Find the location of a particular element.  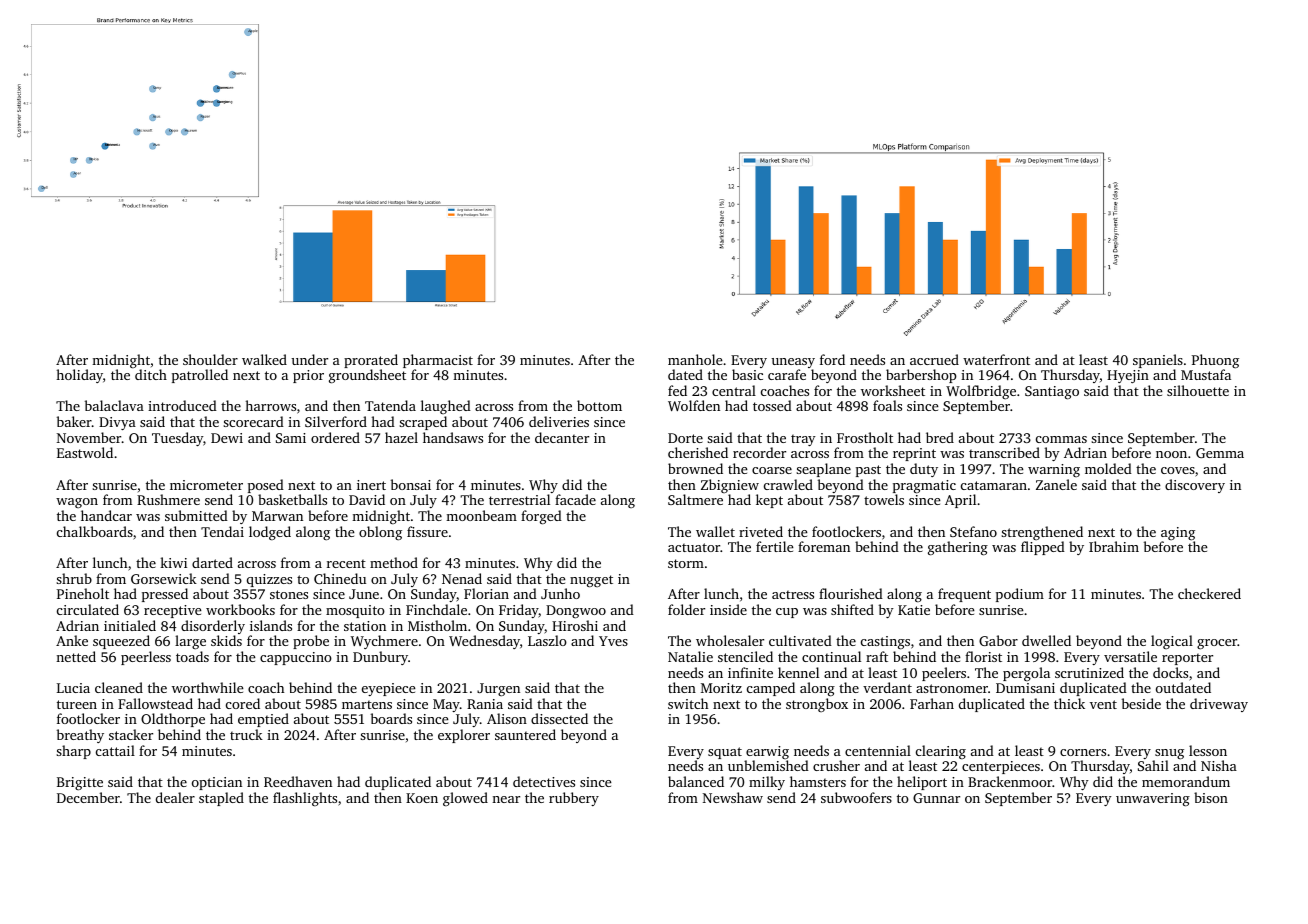

harrows is located at coordinates (270, 405).
